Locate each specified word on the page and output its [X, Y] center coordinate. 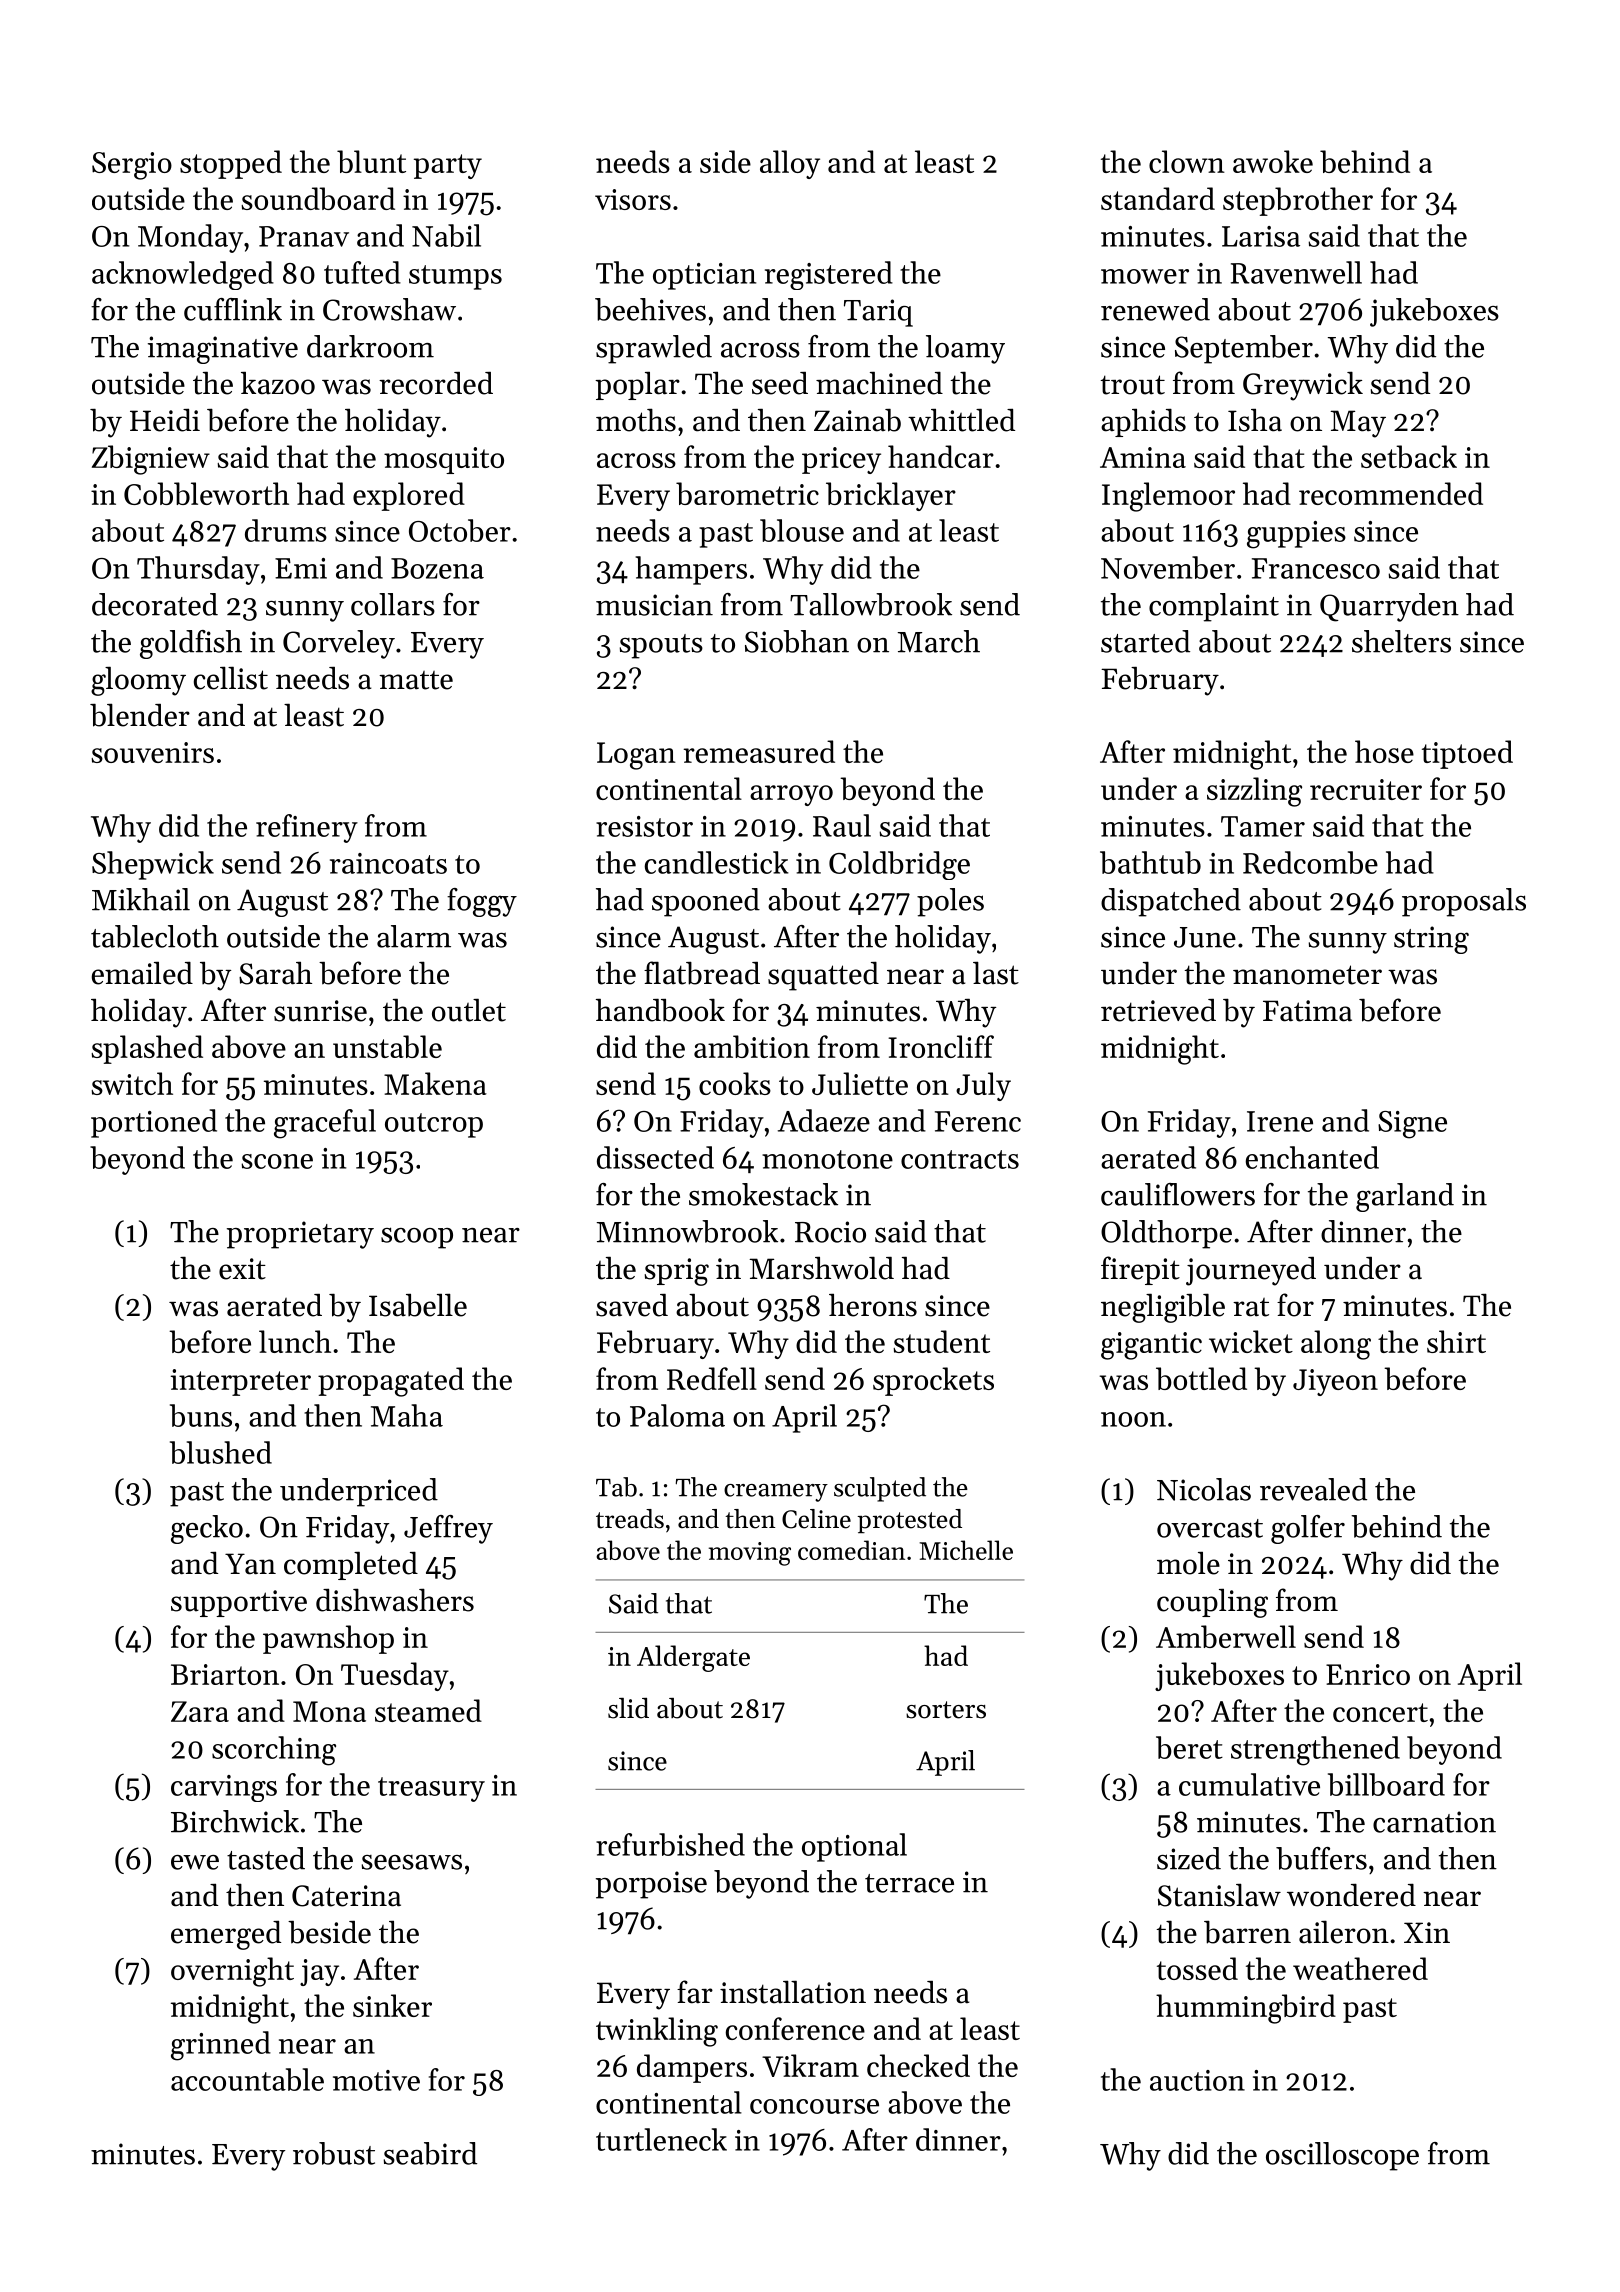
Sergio [132, 166]
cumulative [1249, 1784]
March [939, 641]
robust [334, 2153]
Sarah [275, 973]
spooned [706, 902]
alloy [790, 164]
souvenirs [152, 752]
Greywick [1303, 386]
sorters [946, 1710]
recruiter [1366, 789]
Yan [250, 1564]
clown [1187, 161]
